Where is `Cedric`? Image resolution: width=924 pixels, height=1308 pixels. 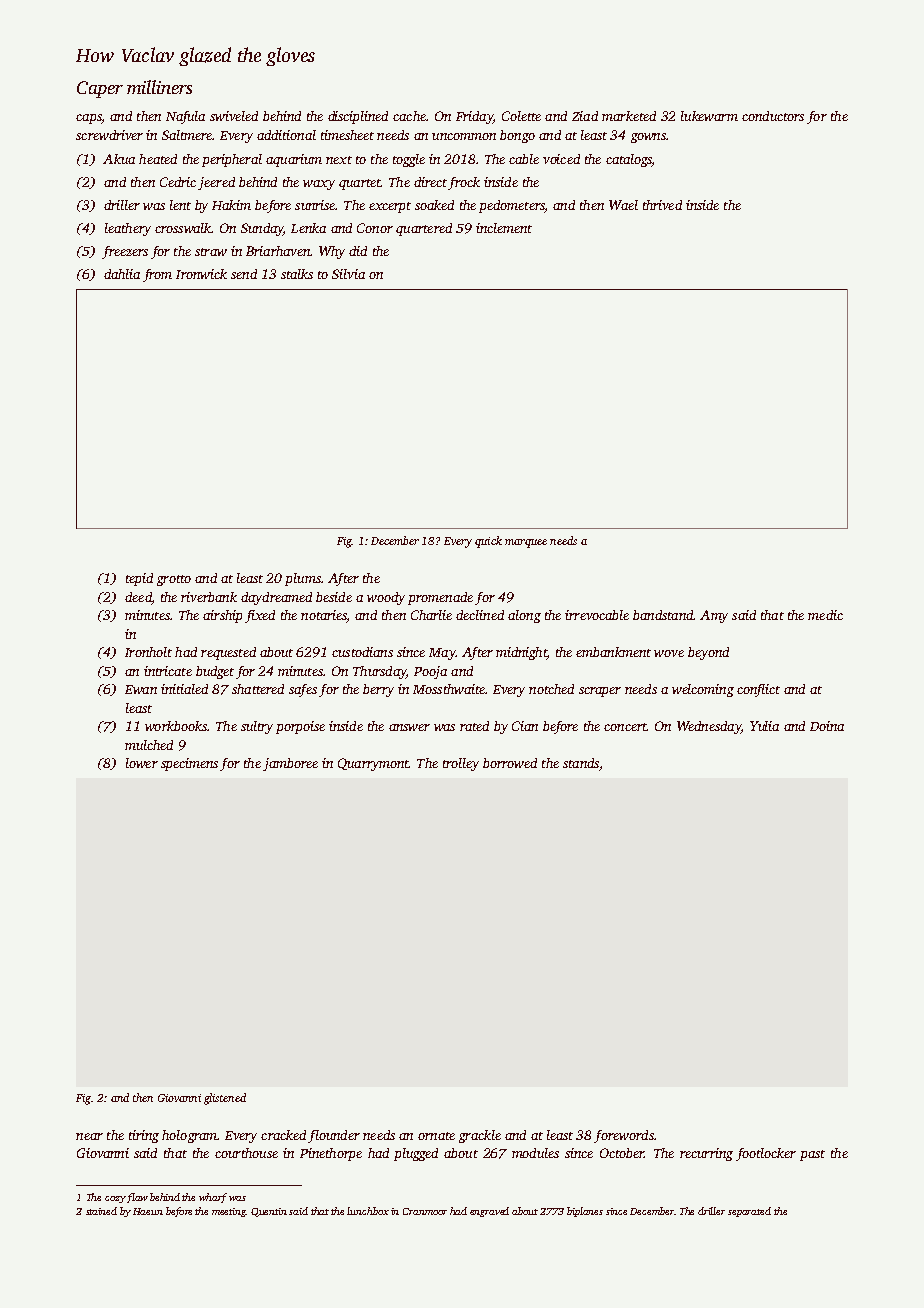 Cedric is located at coordinates (178, 182).
